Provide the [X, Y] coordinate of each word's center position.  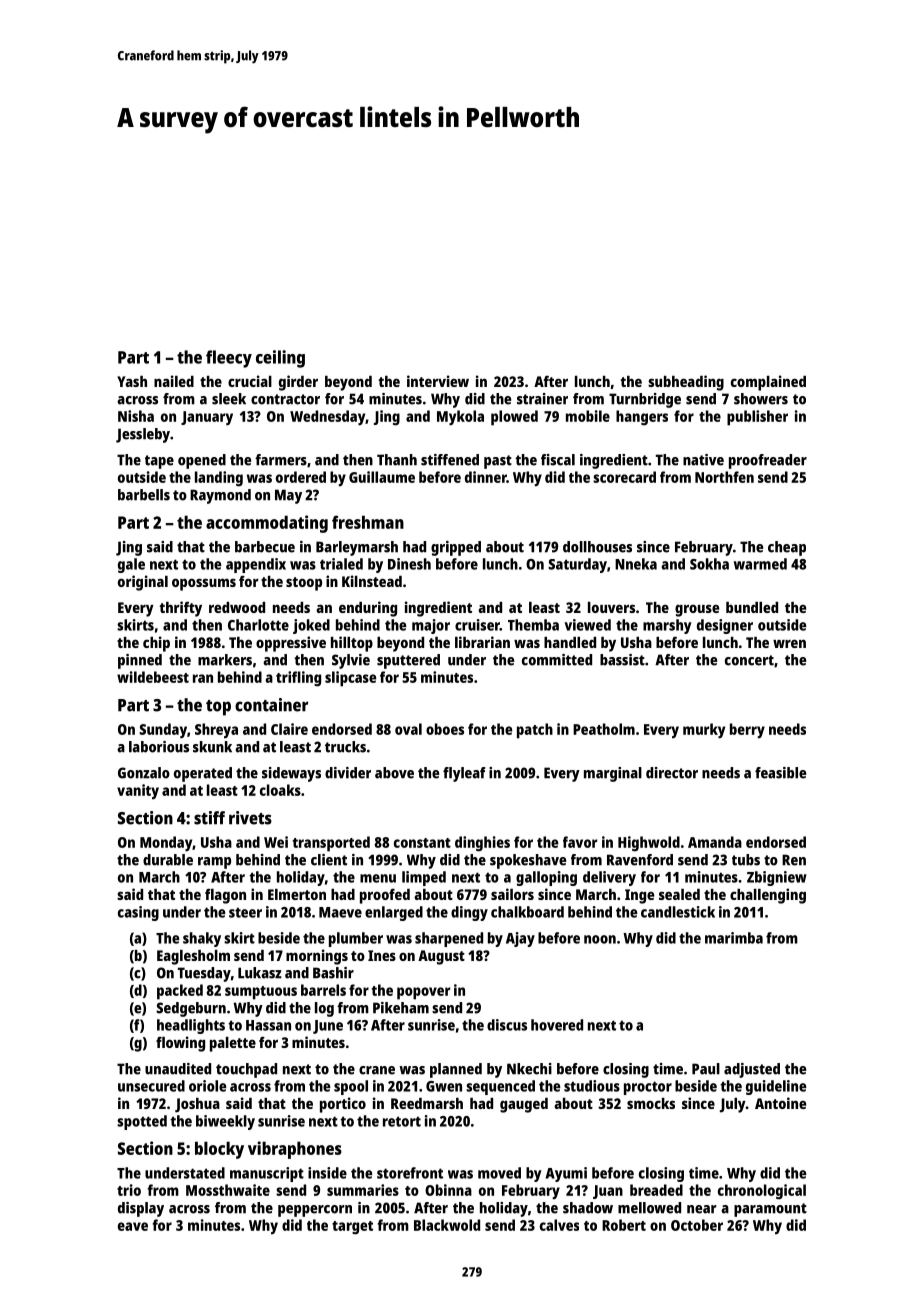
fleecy [229, 359]
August [441, 957]
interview [438, 381]
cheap [787, 548]
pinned [140, 661]
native [703, 460]
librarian [482, 642]
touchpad [246, 1070]
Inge [639, 896]
